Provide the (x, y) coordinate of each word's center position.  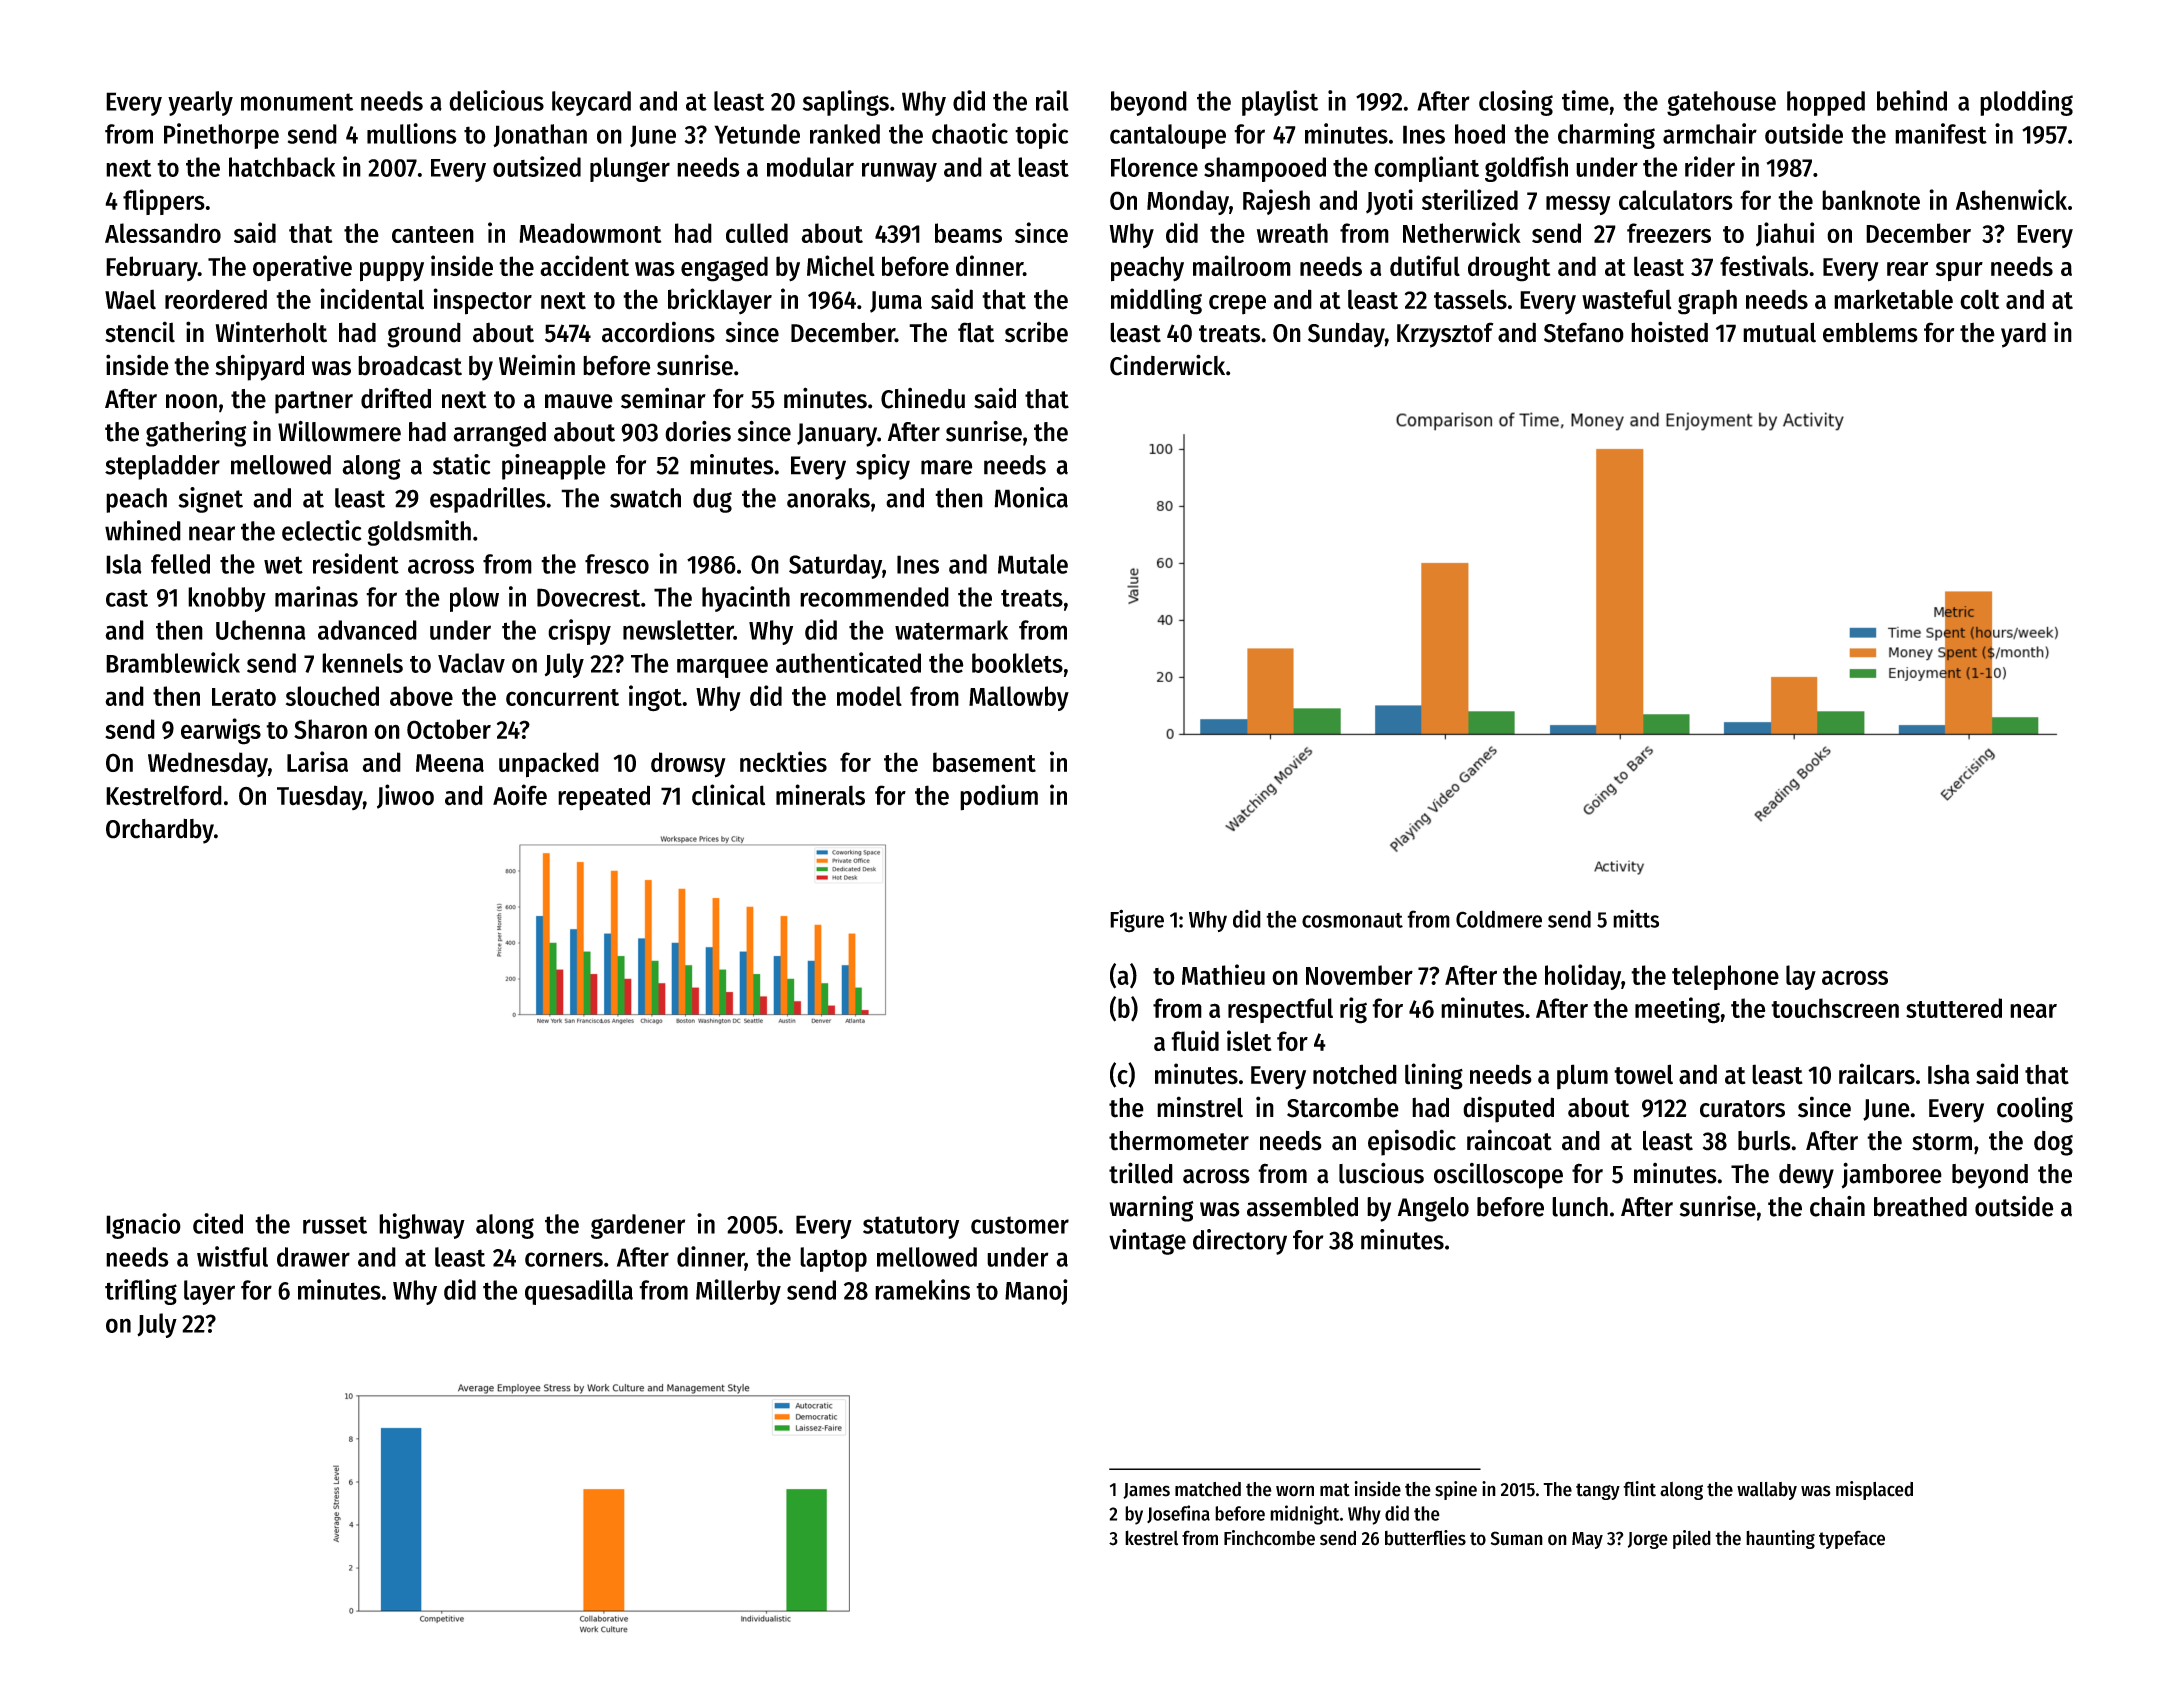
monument (297, 102)
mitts (1636, 919)
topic (1041, 136)
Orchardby (160, 831)
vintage (1147, 1242)
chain (1837, 1206)
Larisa (317, 761)
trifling (141, 1292)
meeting (1677, 1010)
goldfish (1526, 169)
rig (1353, 1010)
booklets (1017, 663)
